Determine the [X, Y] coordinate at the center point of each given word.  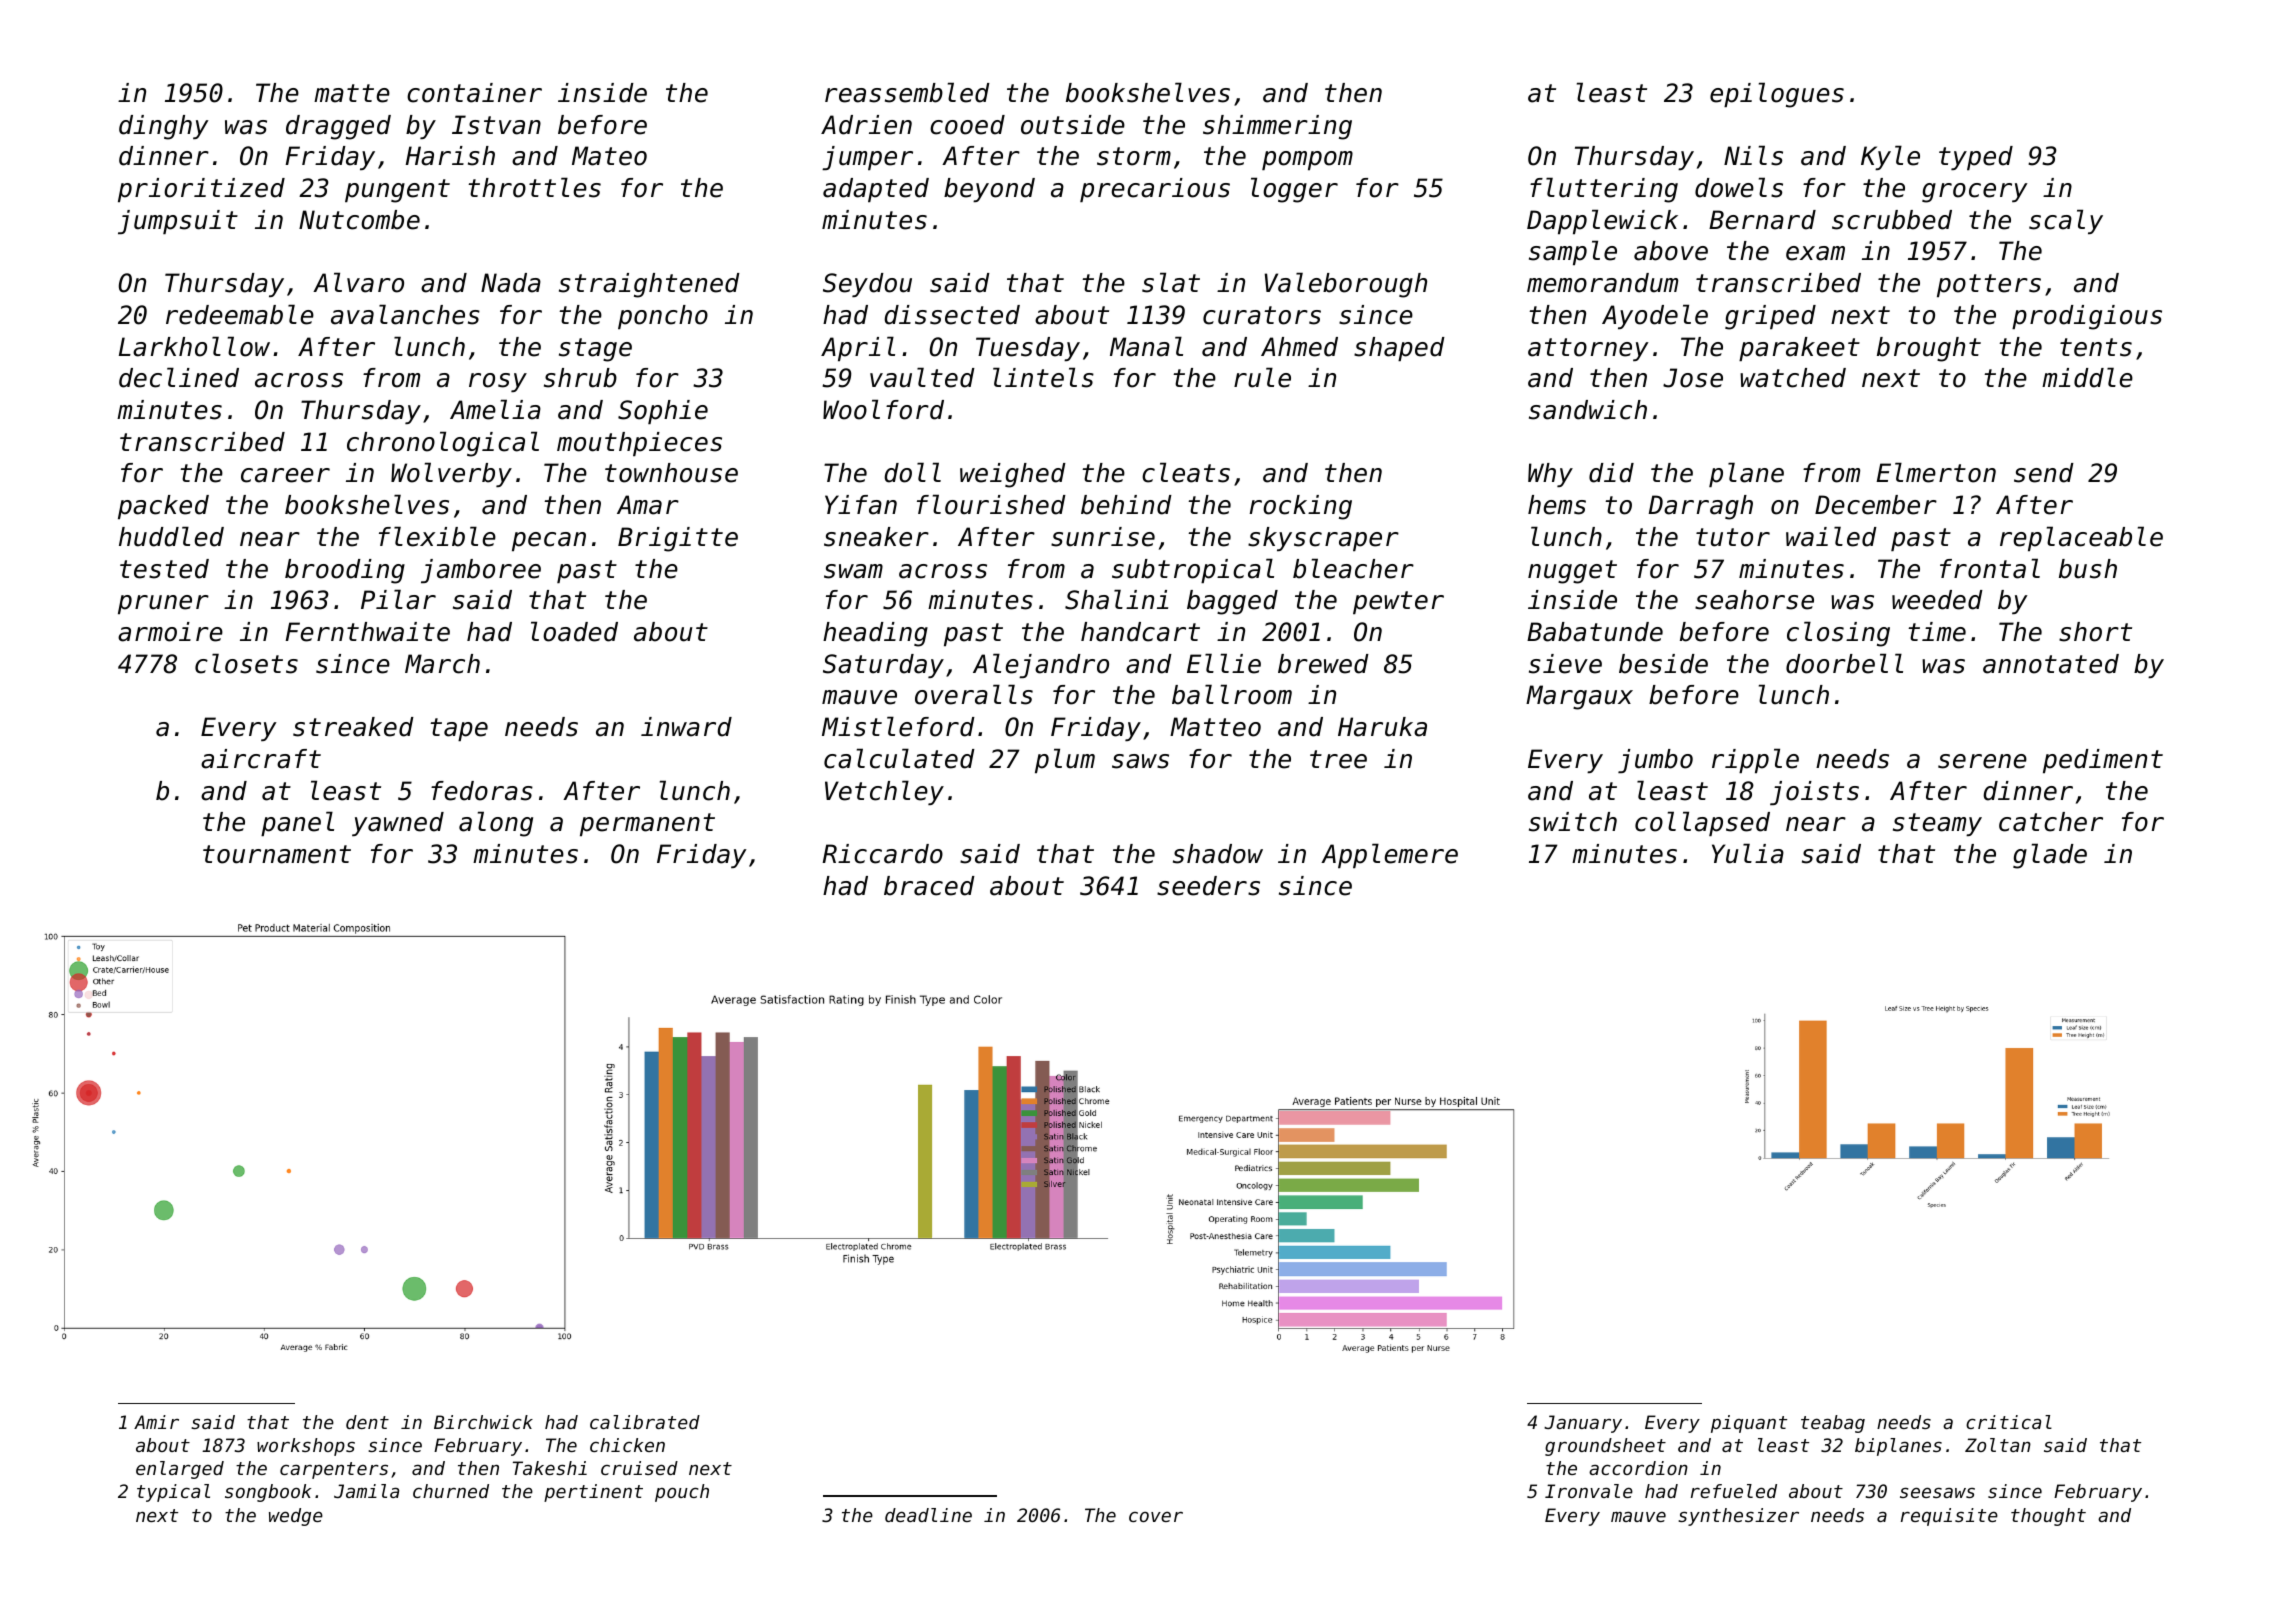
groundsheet [1605, 1447]
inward [686, 727]
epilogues [1777, 95]
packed [163, 507]
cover [1156, 1516]
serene [1982, 761]
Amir [156, 1422]
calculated [899, 758]
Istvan [496, 125]
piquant [1749, 1424]
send [2044, 473]
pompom [1307, 160]
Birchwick [483, 1422]
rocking [1301, 507]
